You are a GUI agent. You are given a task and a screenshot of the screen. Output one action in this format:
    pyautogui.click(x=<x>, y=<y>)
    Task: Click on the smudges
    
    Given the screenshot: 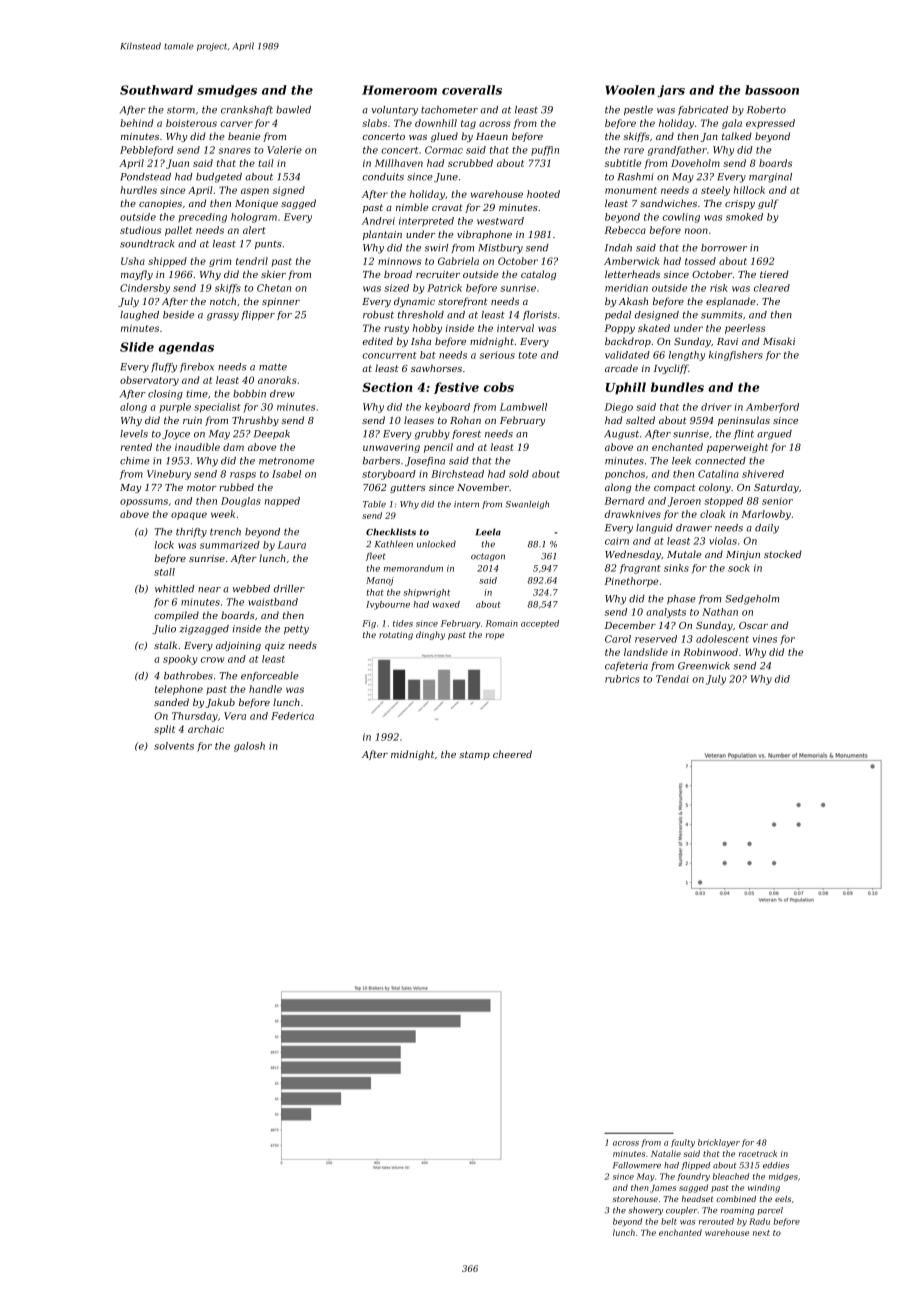 What is the action you would take?
    pyautogui.click(x=227, y=91)
